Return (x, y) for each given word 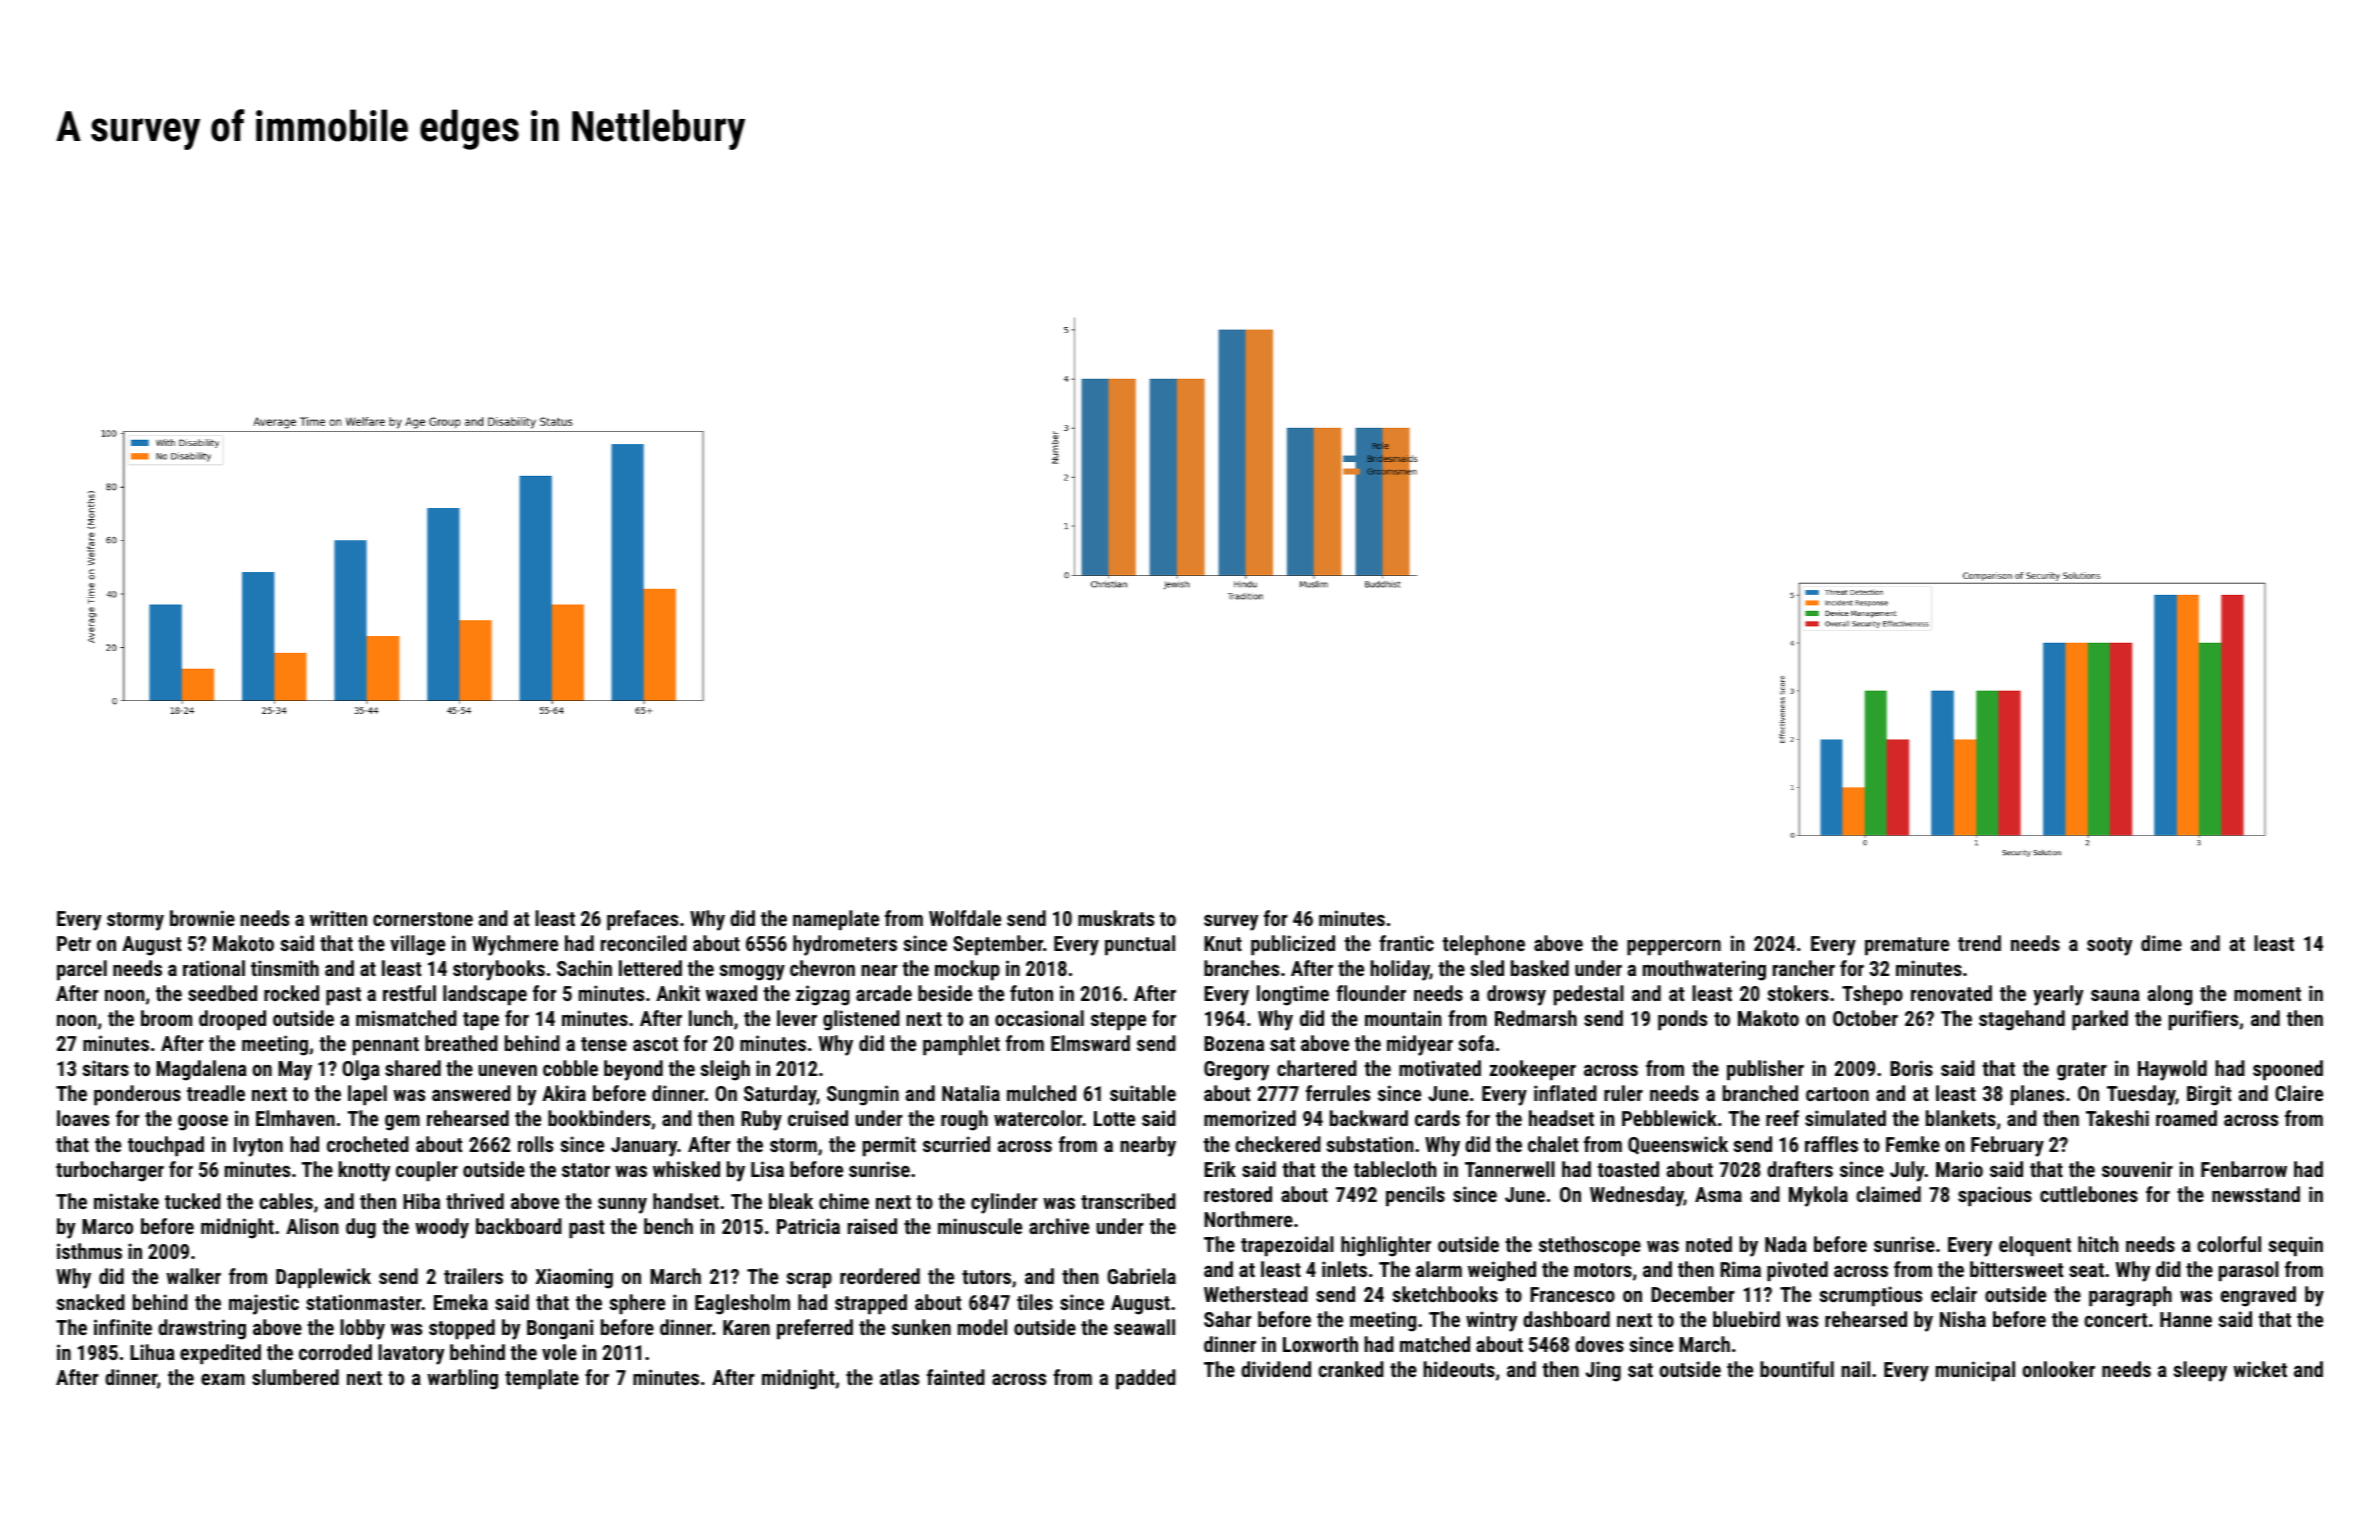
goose (203, 1123)
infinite (123, 1327)
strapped (871, 1304)
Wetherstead (1256, 1294)
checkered (1278, 1144)
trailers (473, 1276)
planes (2037, 1095)
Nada (1786, 1244)
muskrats (1116, 918)
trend (1979, 943)
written (338, 918)
